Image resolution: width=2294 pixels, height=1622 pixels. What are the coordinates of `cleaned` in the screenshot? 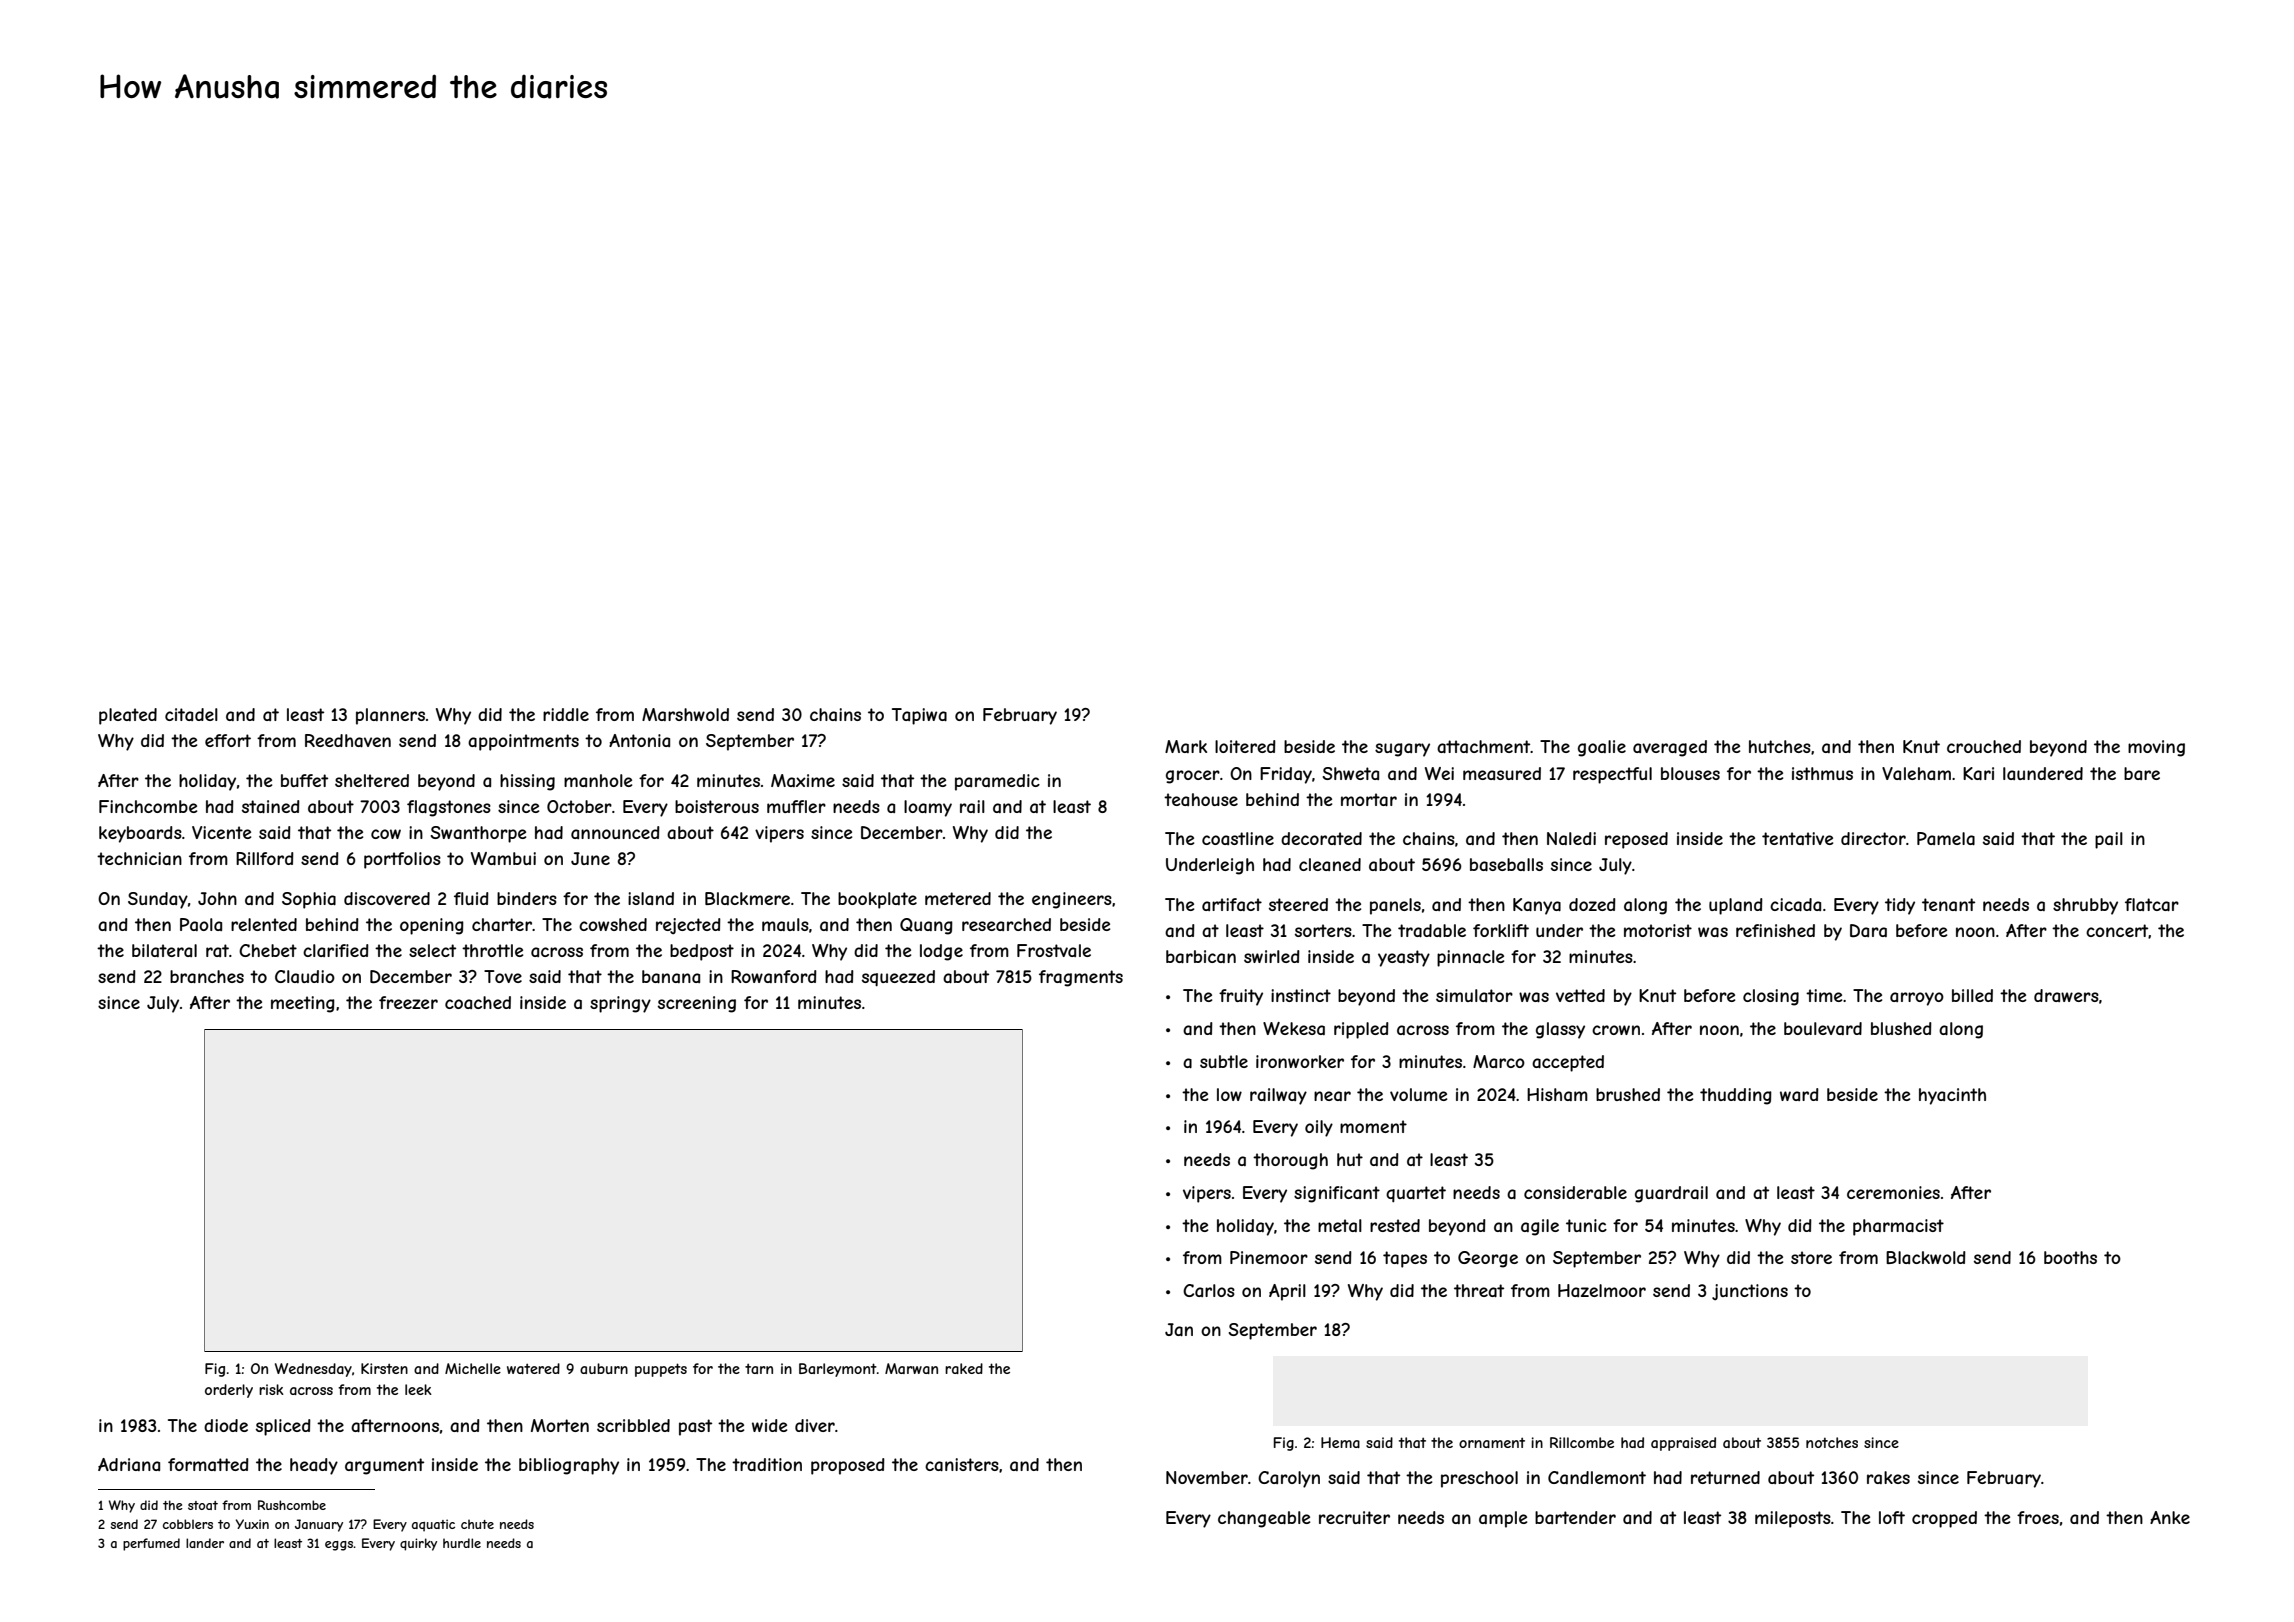 It's located at (1330, 864).
